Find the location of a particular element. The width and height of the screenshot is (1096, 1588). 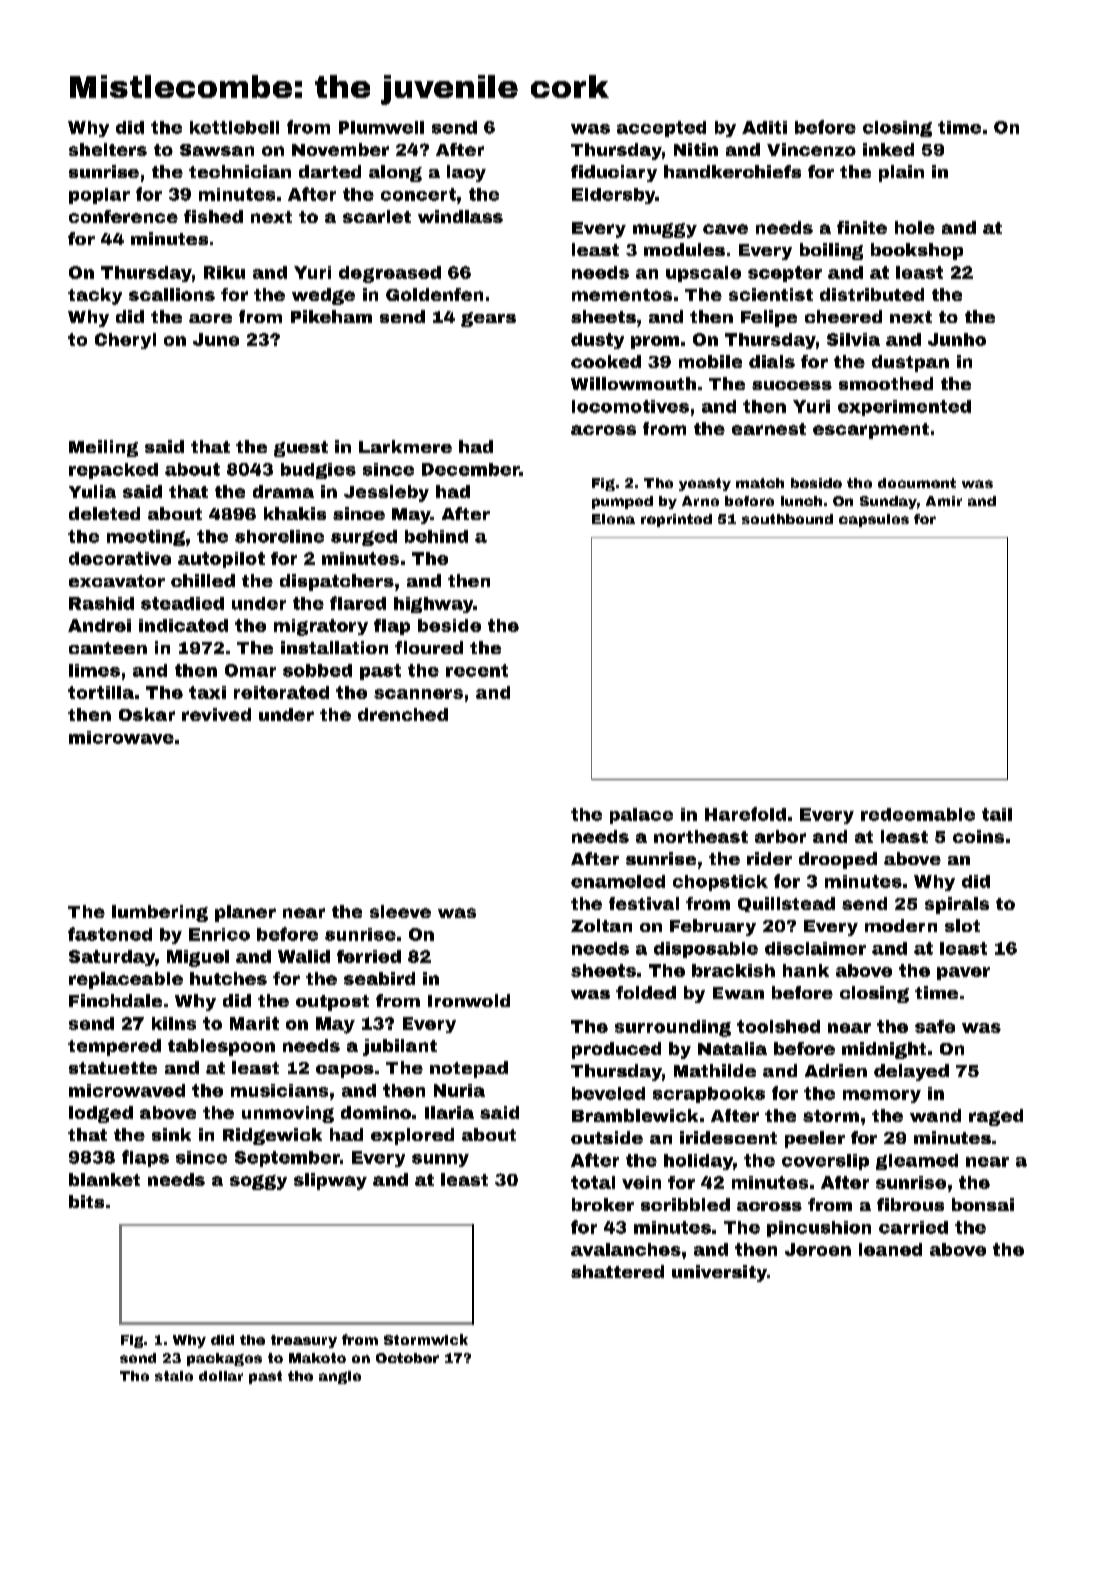

darted is located at coordinates (330, 171).
